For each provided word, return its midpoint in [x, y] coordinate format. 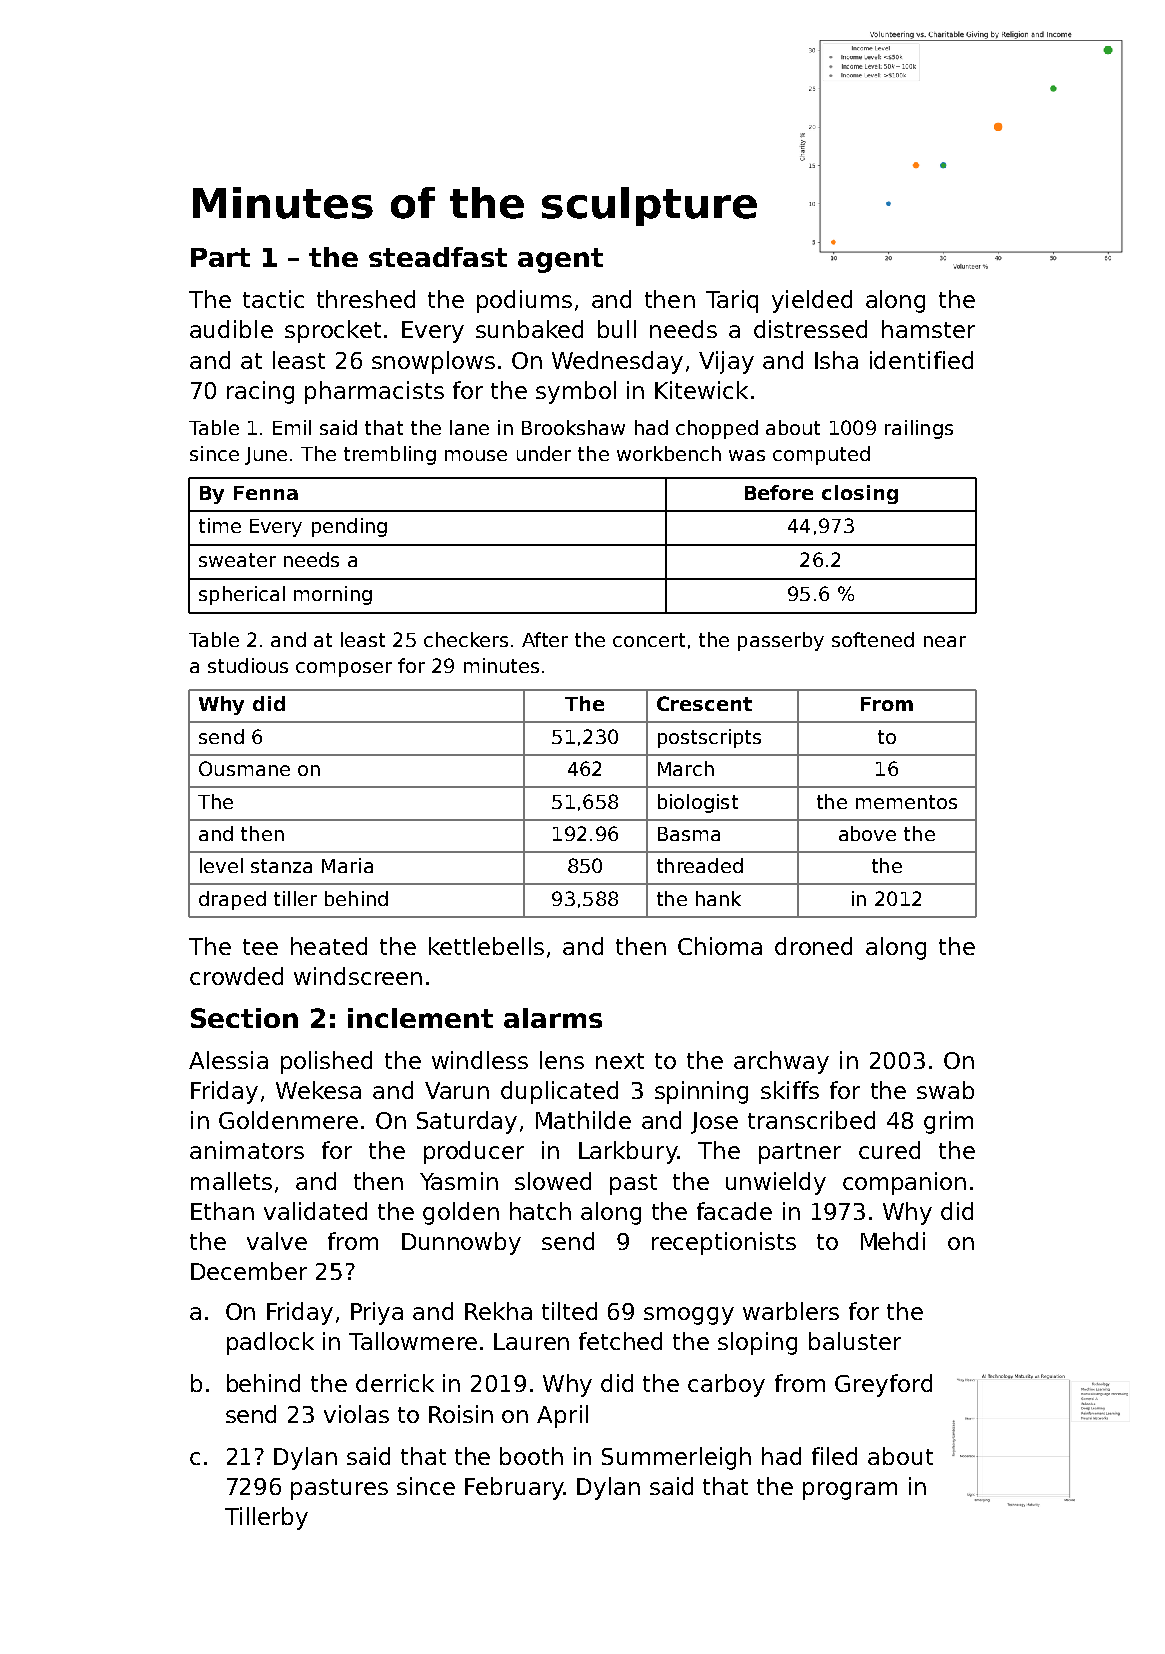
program [850, 1491]
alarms [553, 1018]
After [545, 639]
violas [356, 1414]
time [220, 525]
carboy [726, 1385]
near [945, 641]
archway [781, 1062]
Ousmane [244, 768]
